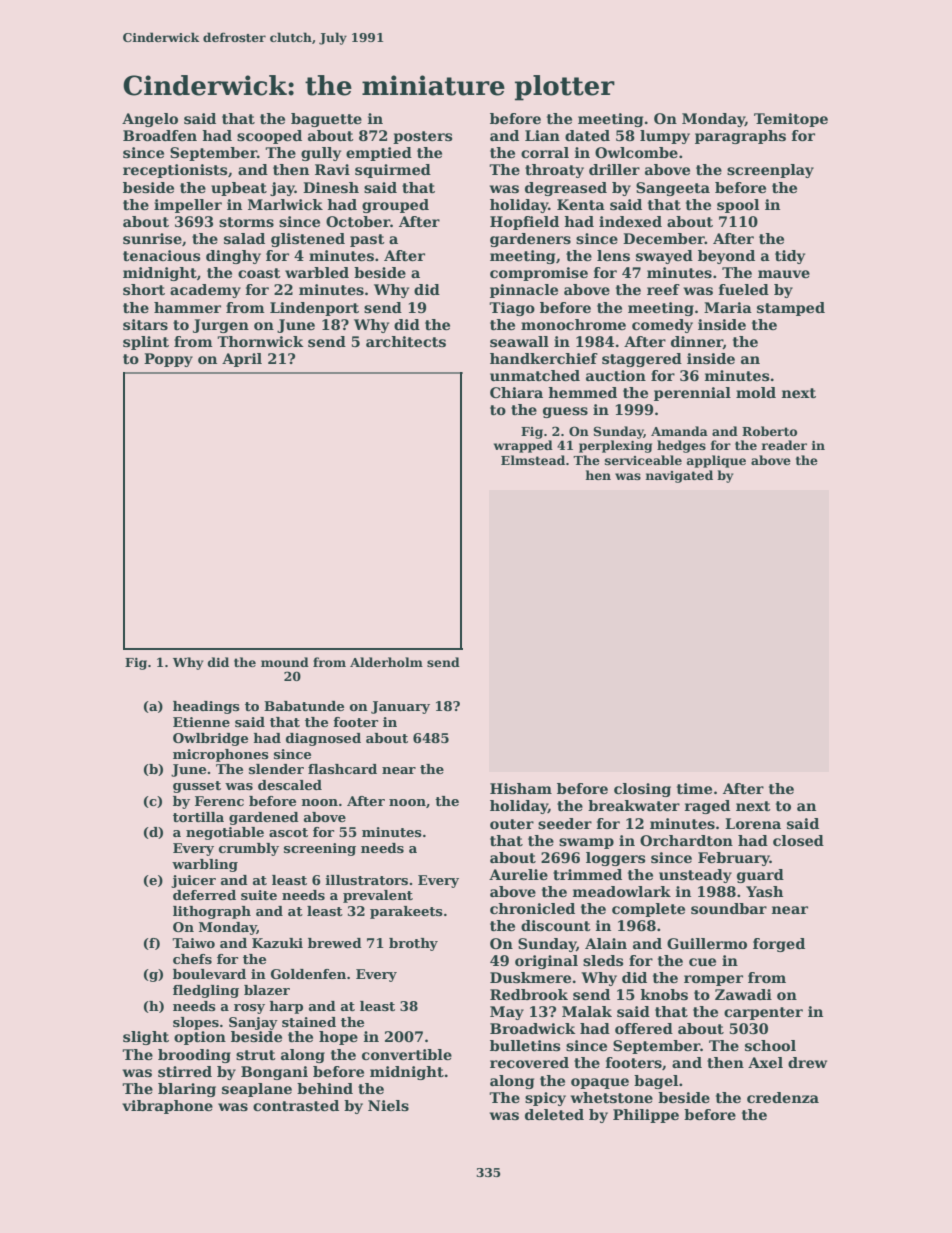 The width and height of the page is (952, 1233). What do you see at coordinates (367, 240) in the page?
I see `past` at bounding box center [367, 240].
